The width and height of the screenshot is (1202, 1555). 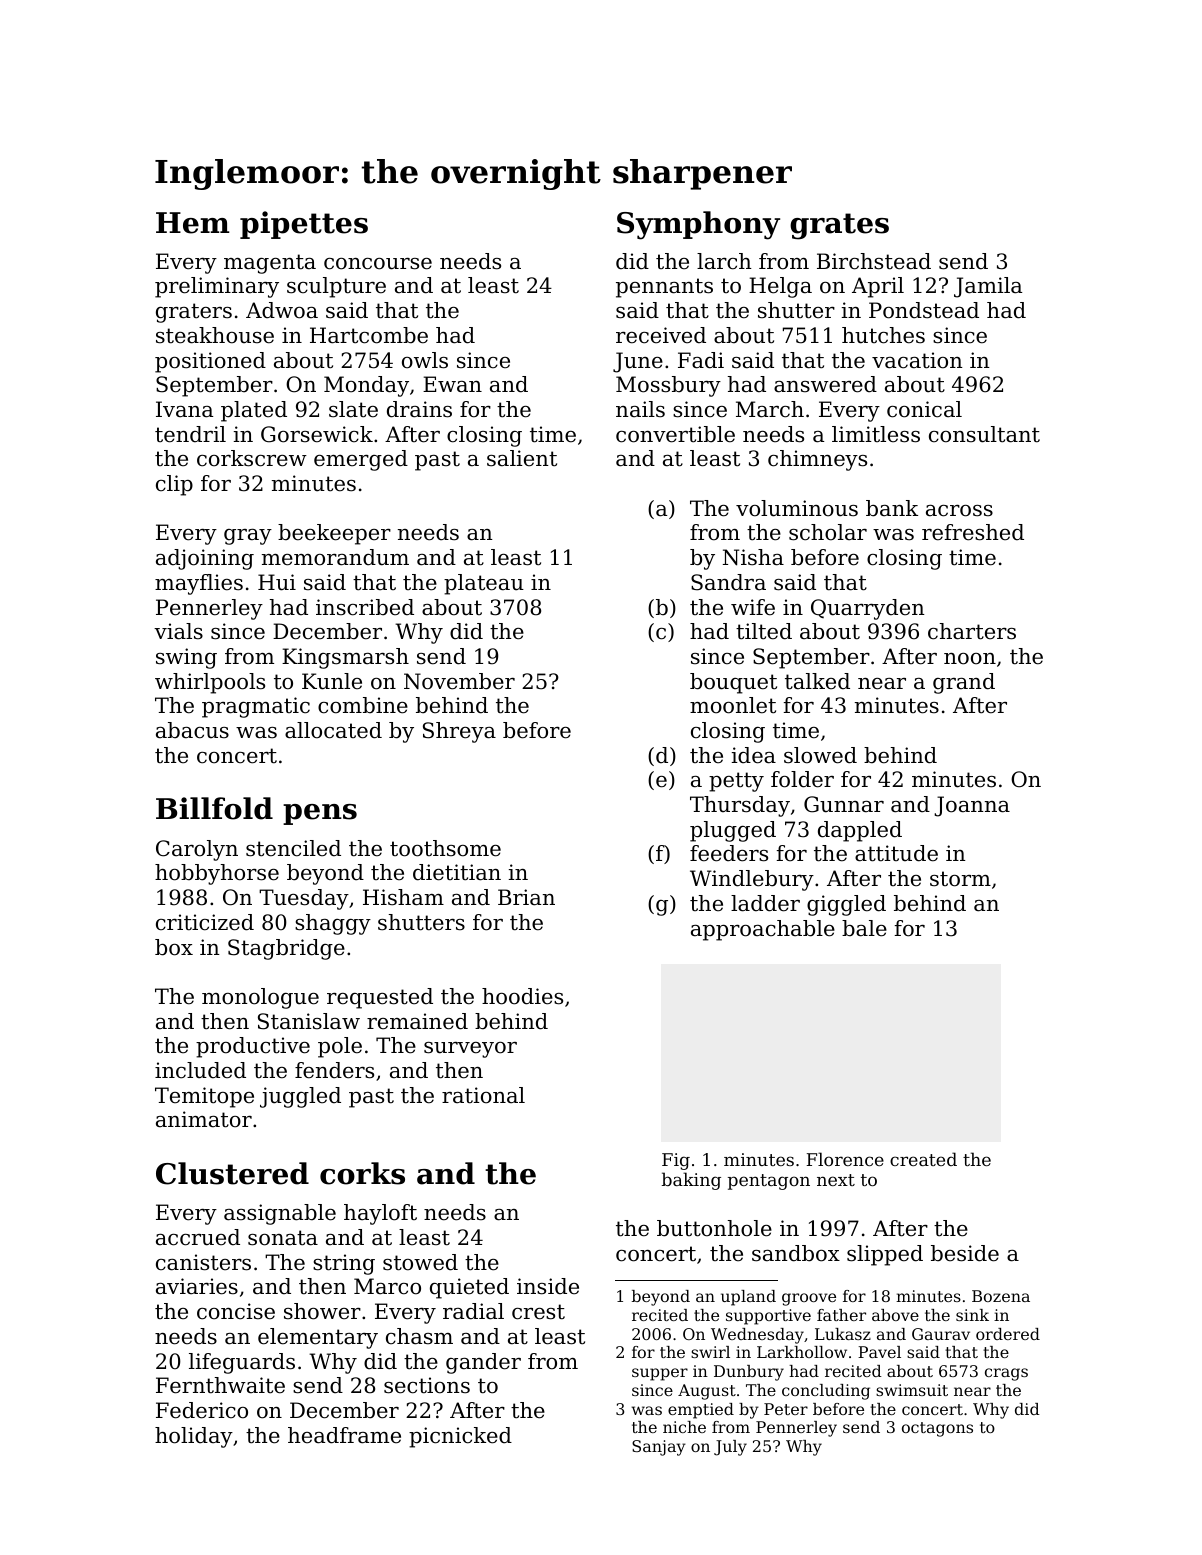 What do you see at coordinates (728, 582) in the screenshot?
I see `Sandra` at bounding box center [728, 582].
